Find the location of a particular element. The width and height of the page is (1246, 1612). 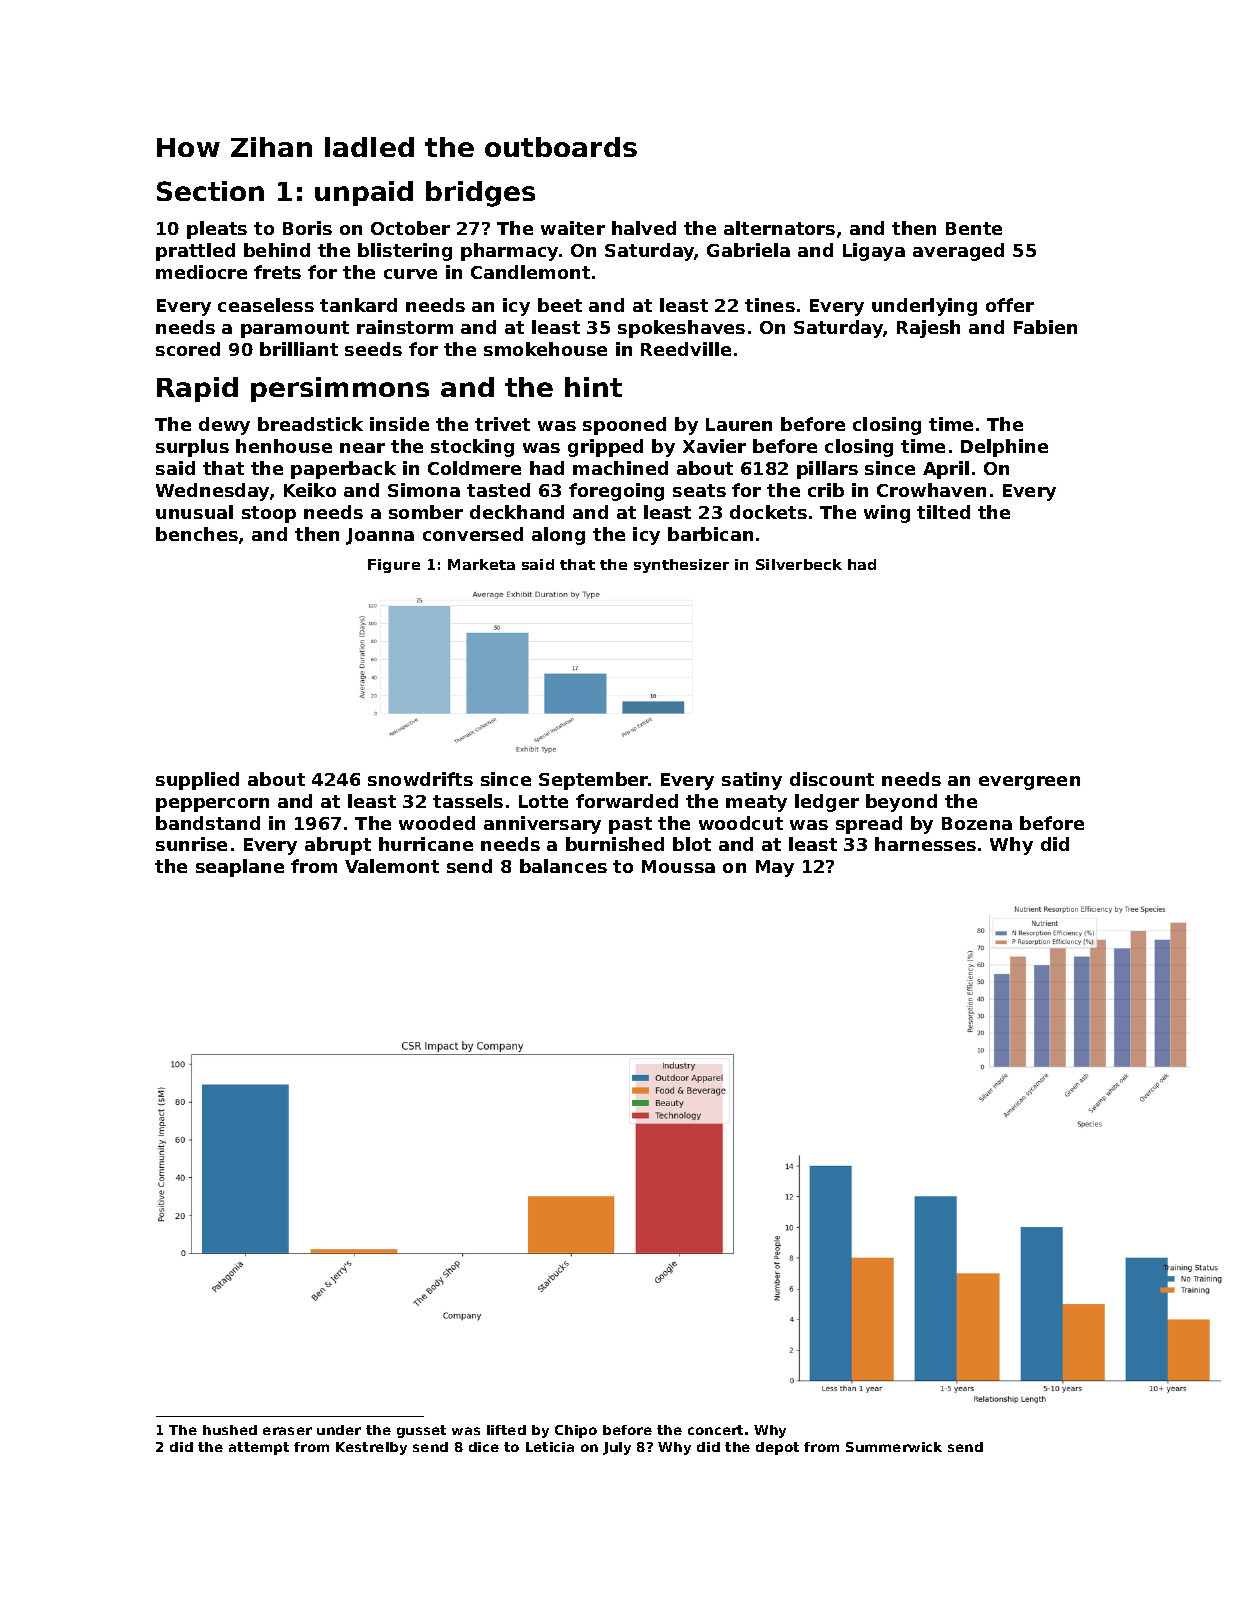

Leticia is located at coordinates (550, 1447).
